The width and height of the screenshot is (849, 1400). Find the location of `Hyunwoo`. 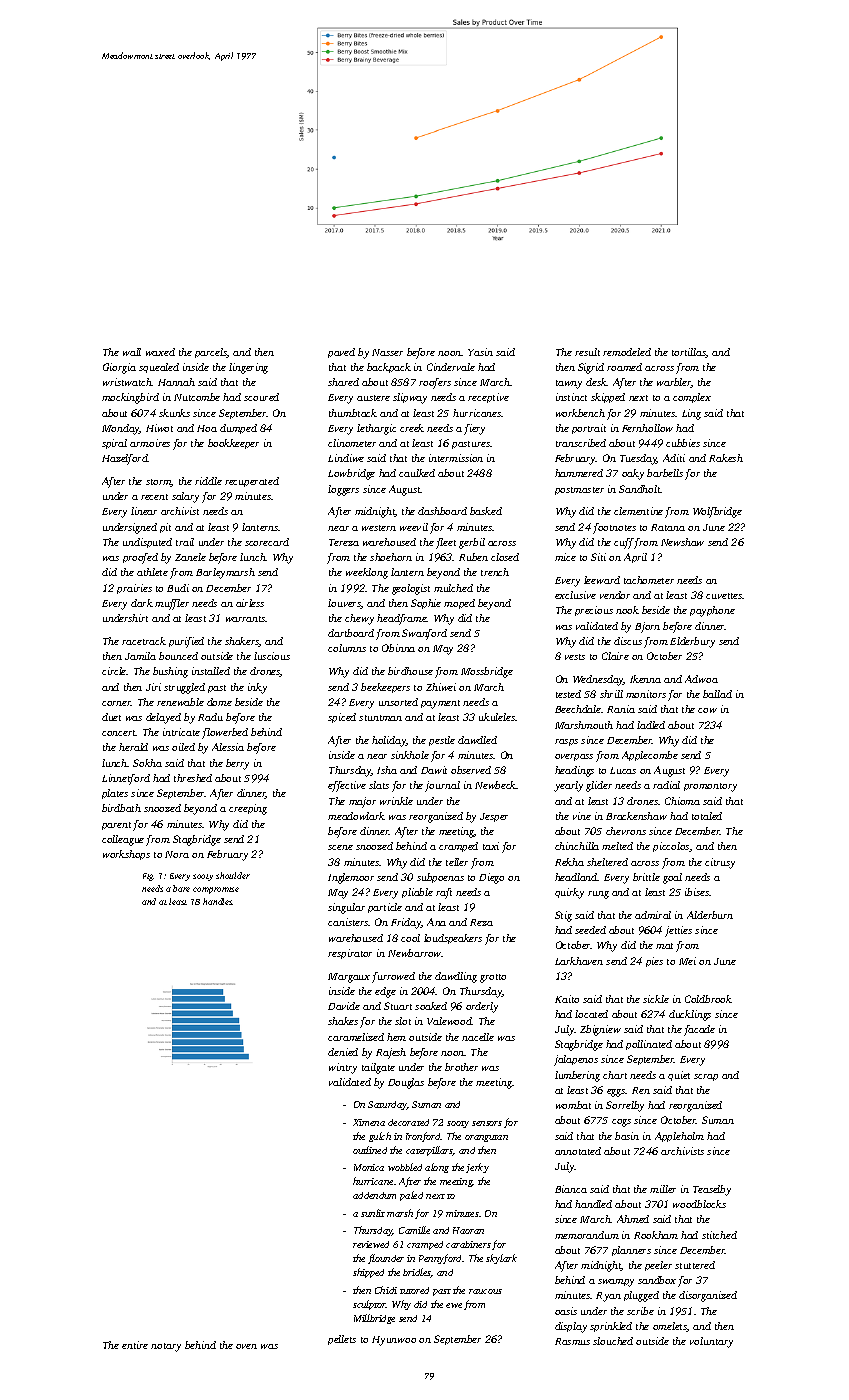

Hyunwoo is located at coordinates (394, 1341).
